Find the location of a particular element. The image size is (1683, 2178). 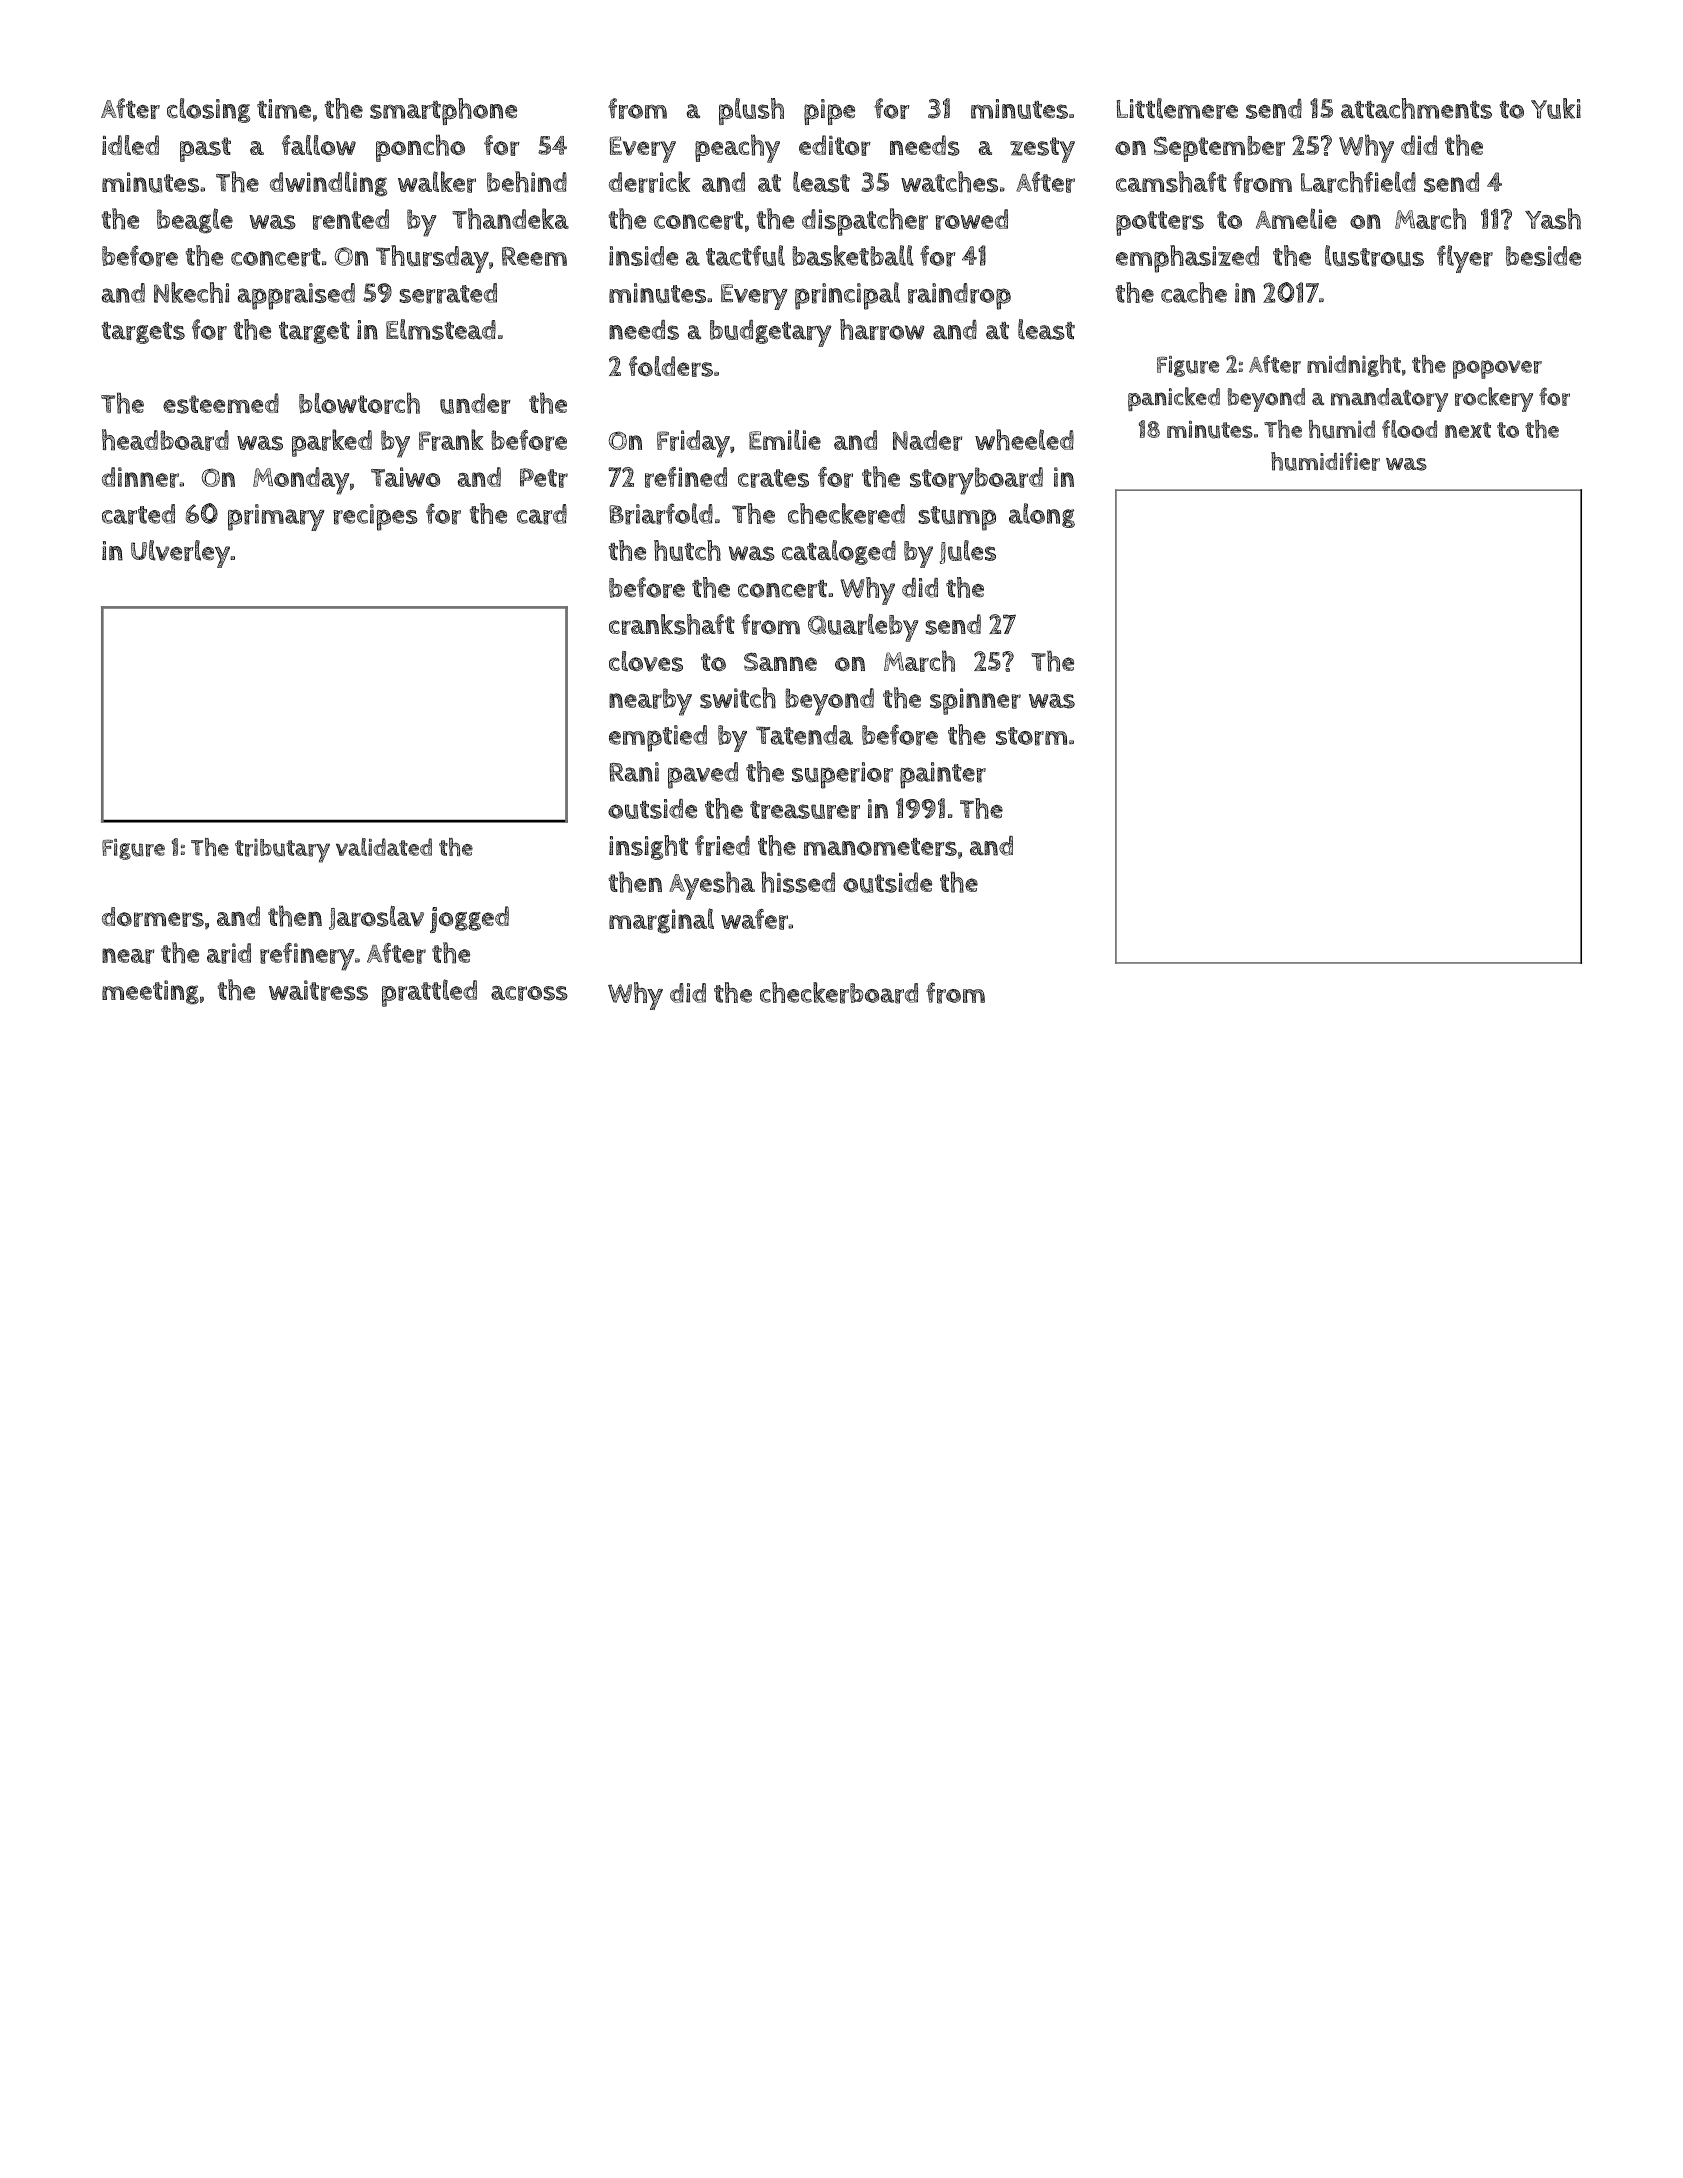

tactful is located at coordinates (745, 256).
